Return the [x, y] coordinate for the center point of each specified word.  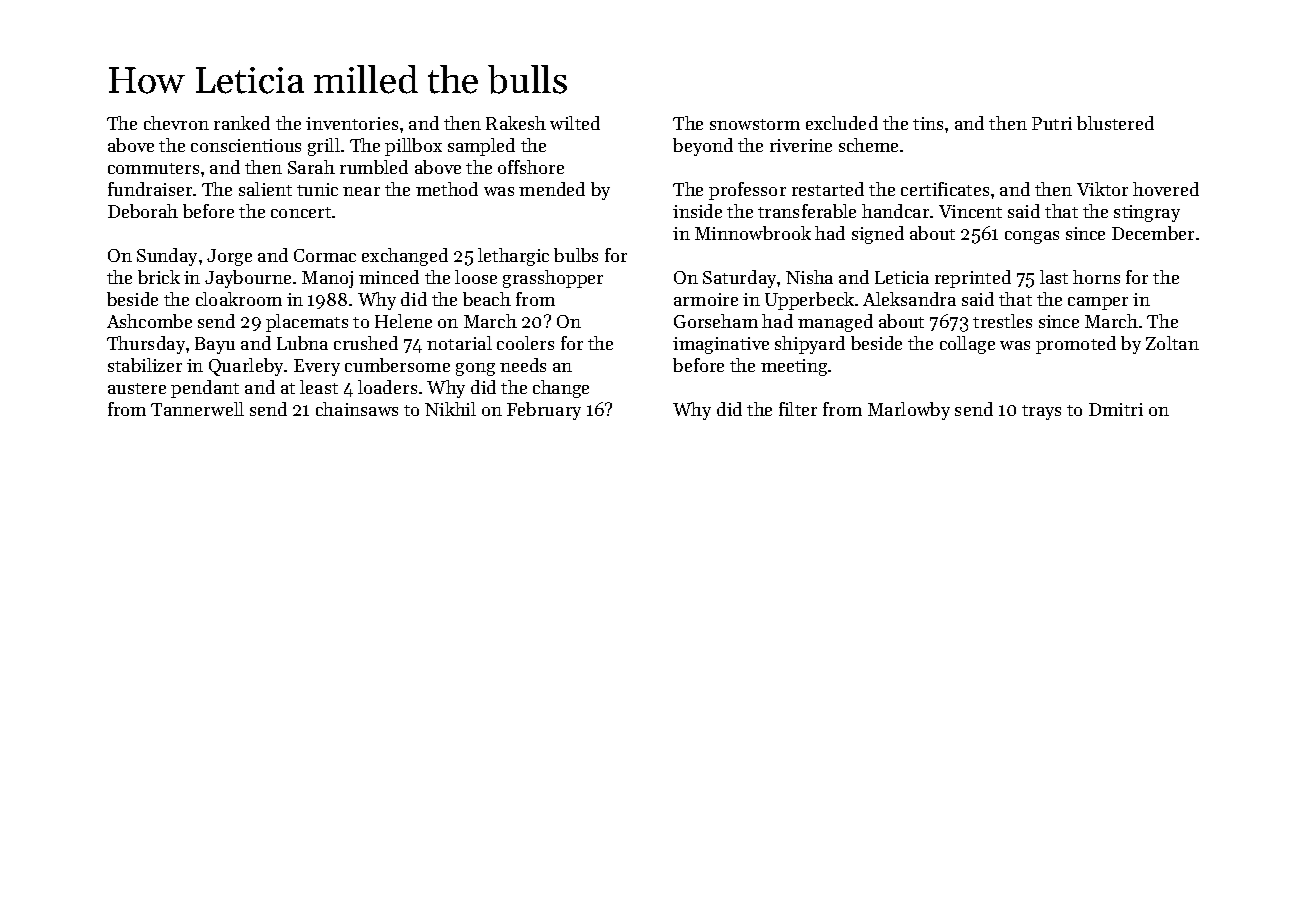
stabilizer [145, 365]
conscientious [246, 145]
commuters [153, 168]
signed [878, 235]
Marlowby [909, 411]
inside [697, 211]
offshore [531, 167]
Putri [1052, 123]
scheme [868, 145]
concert [301, 212]
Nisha [809, 277]
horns [1096, 277]
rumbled [374, 167]
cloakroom [239, 299]
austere [137, 388]
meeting [794, 367]
